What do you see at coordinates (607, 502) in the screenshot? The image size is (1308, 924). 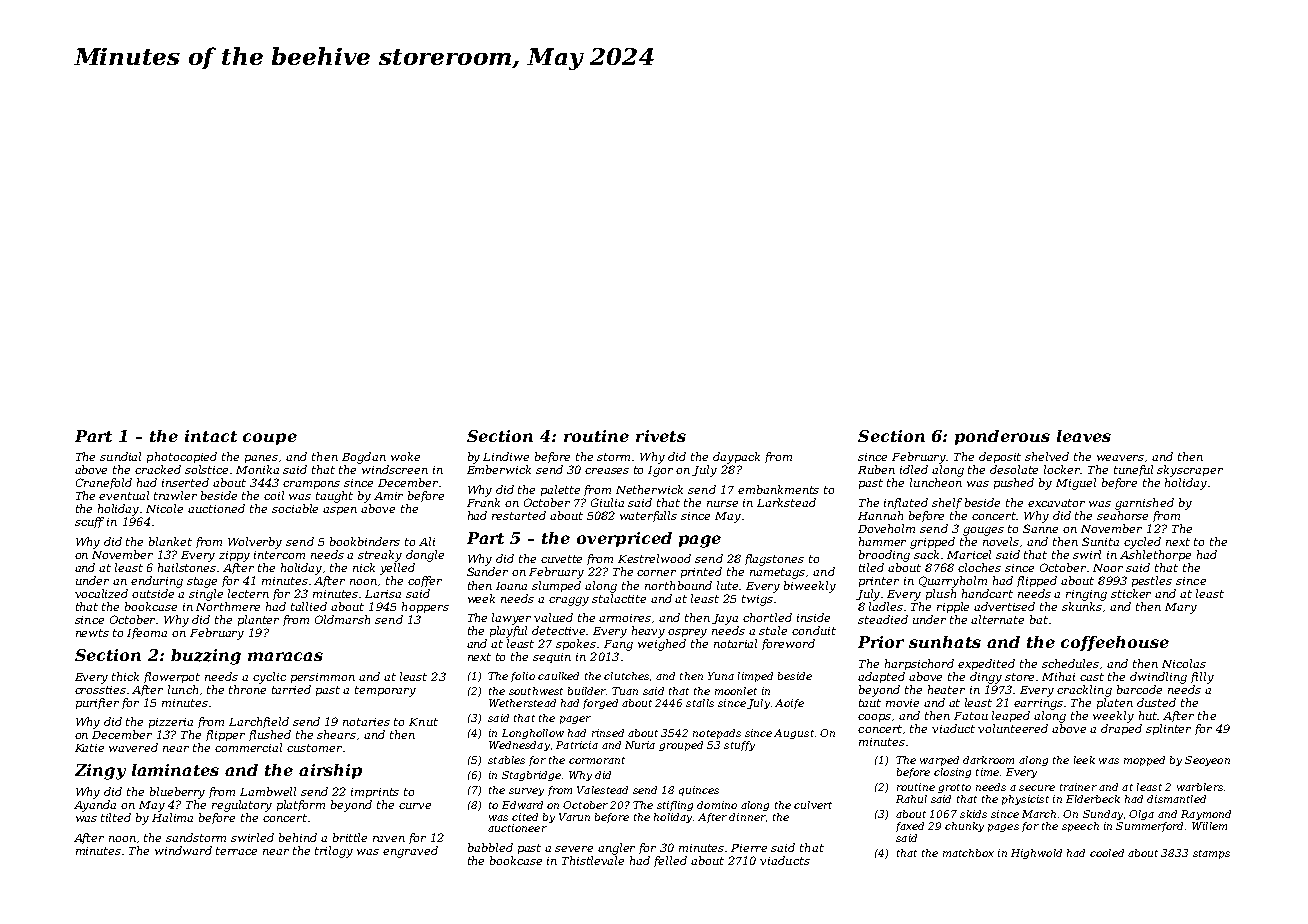 I see `Giulia` at bounding box center [607, 502].
